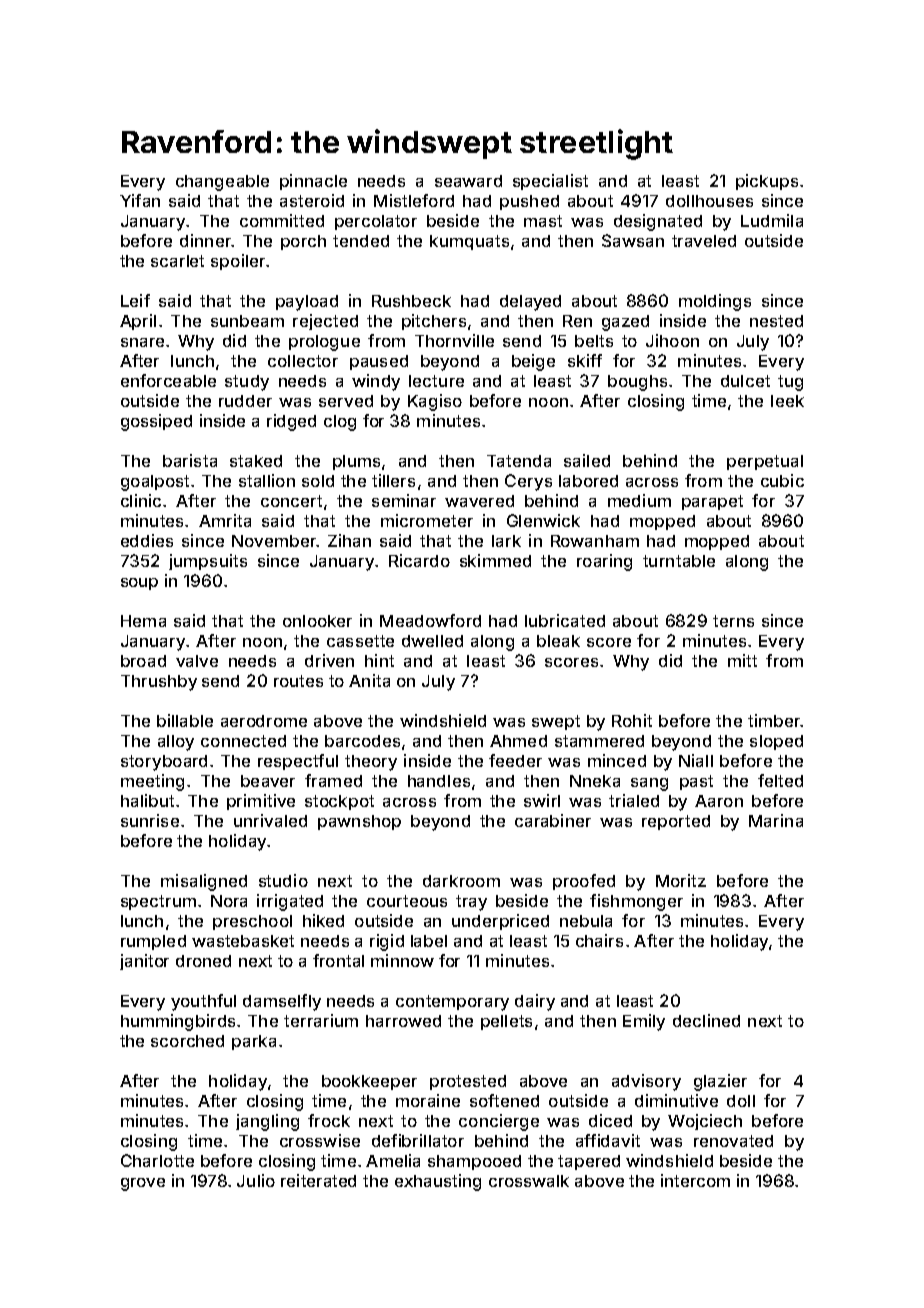 The width and height of the image is (924, 1308). What do you see at coordinates (733, 621) in the image?
I see `terns` at bounding box center [733, 621].
